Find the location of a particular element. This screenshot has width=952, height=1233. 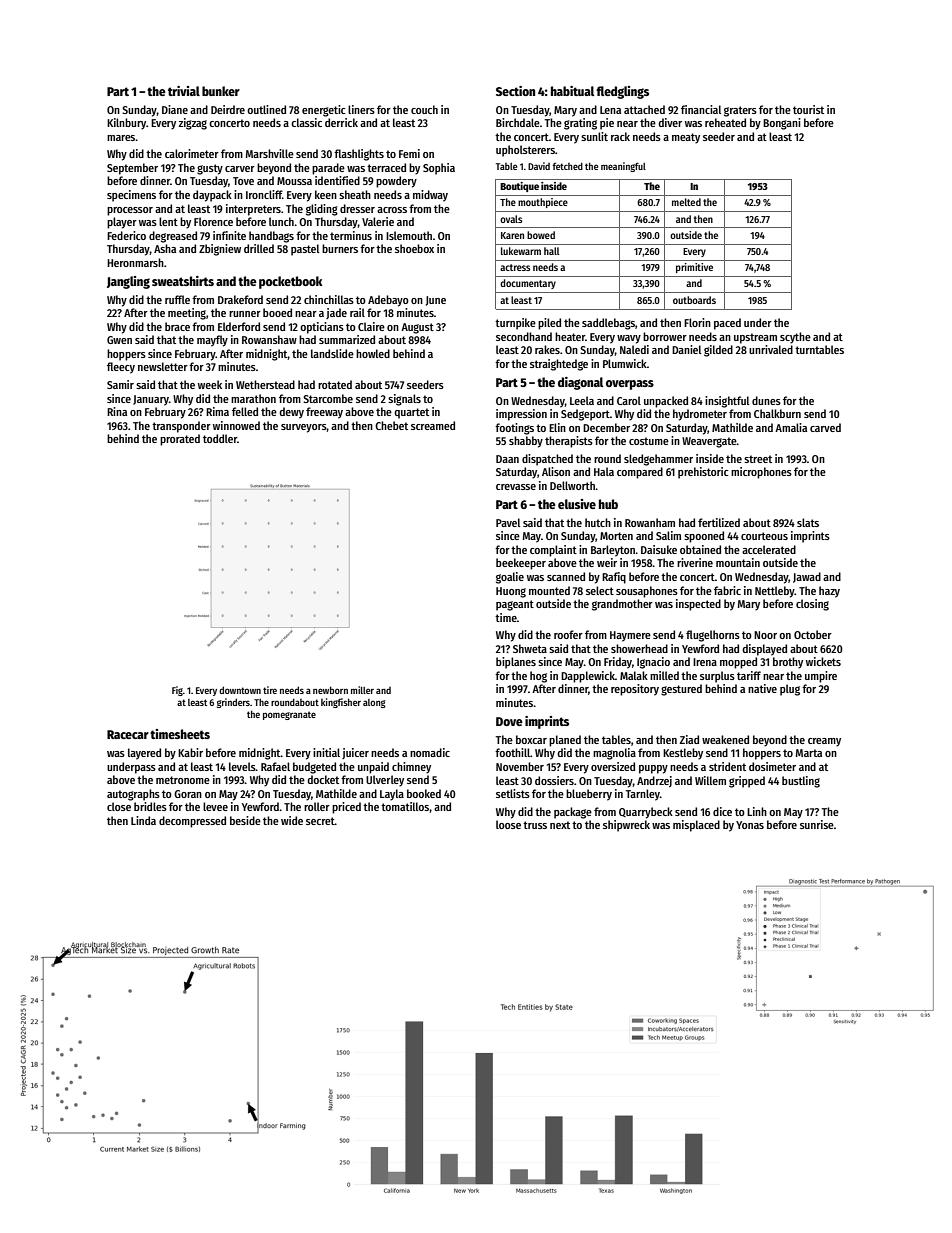

miller is located at coordinates (362, 690).
